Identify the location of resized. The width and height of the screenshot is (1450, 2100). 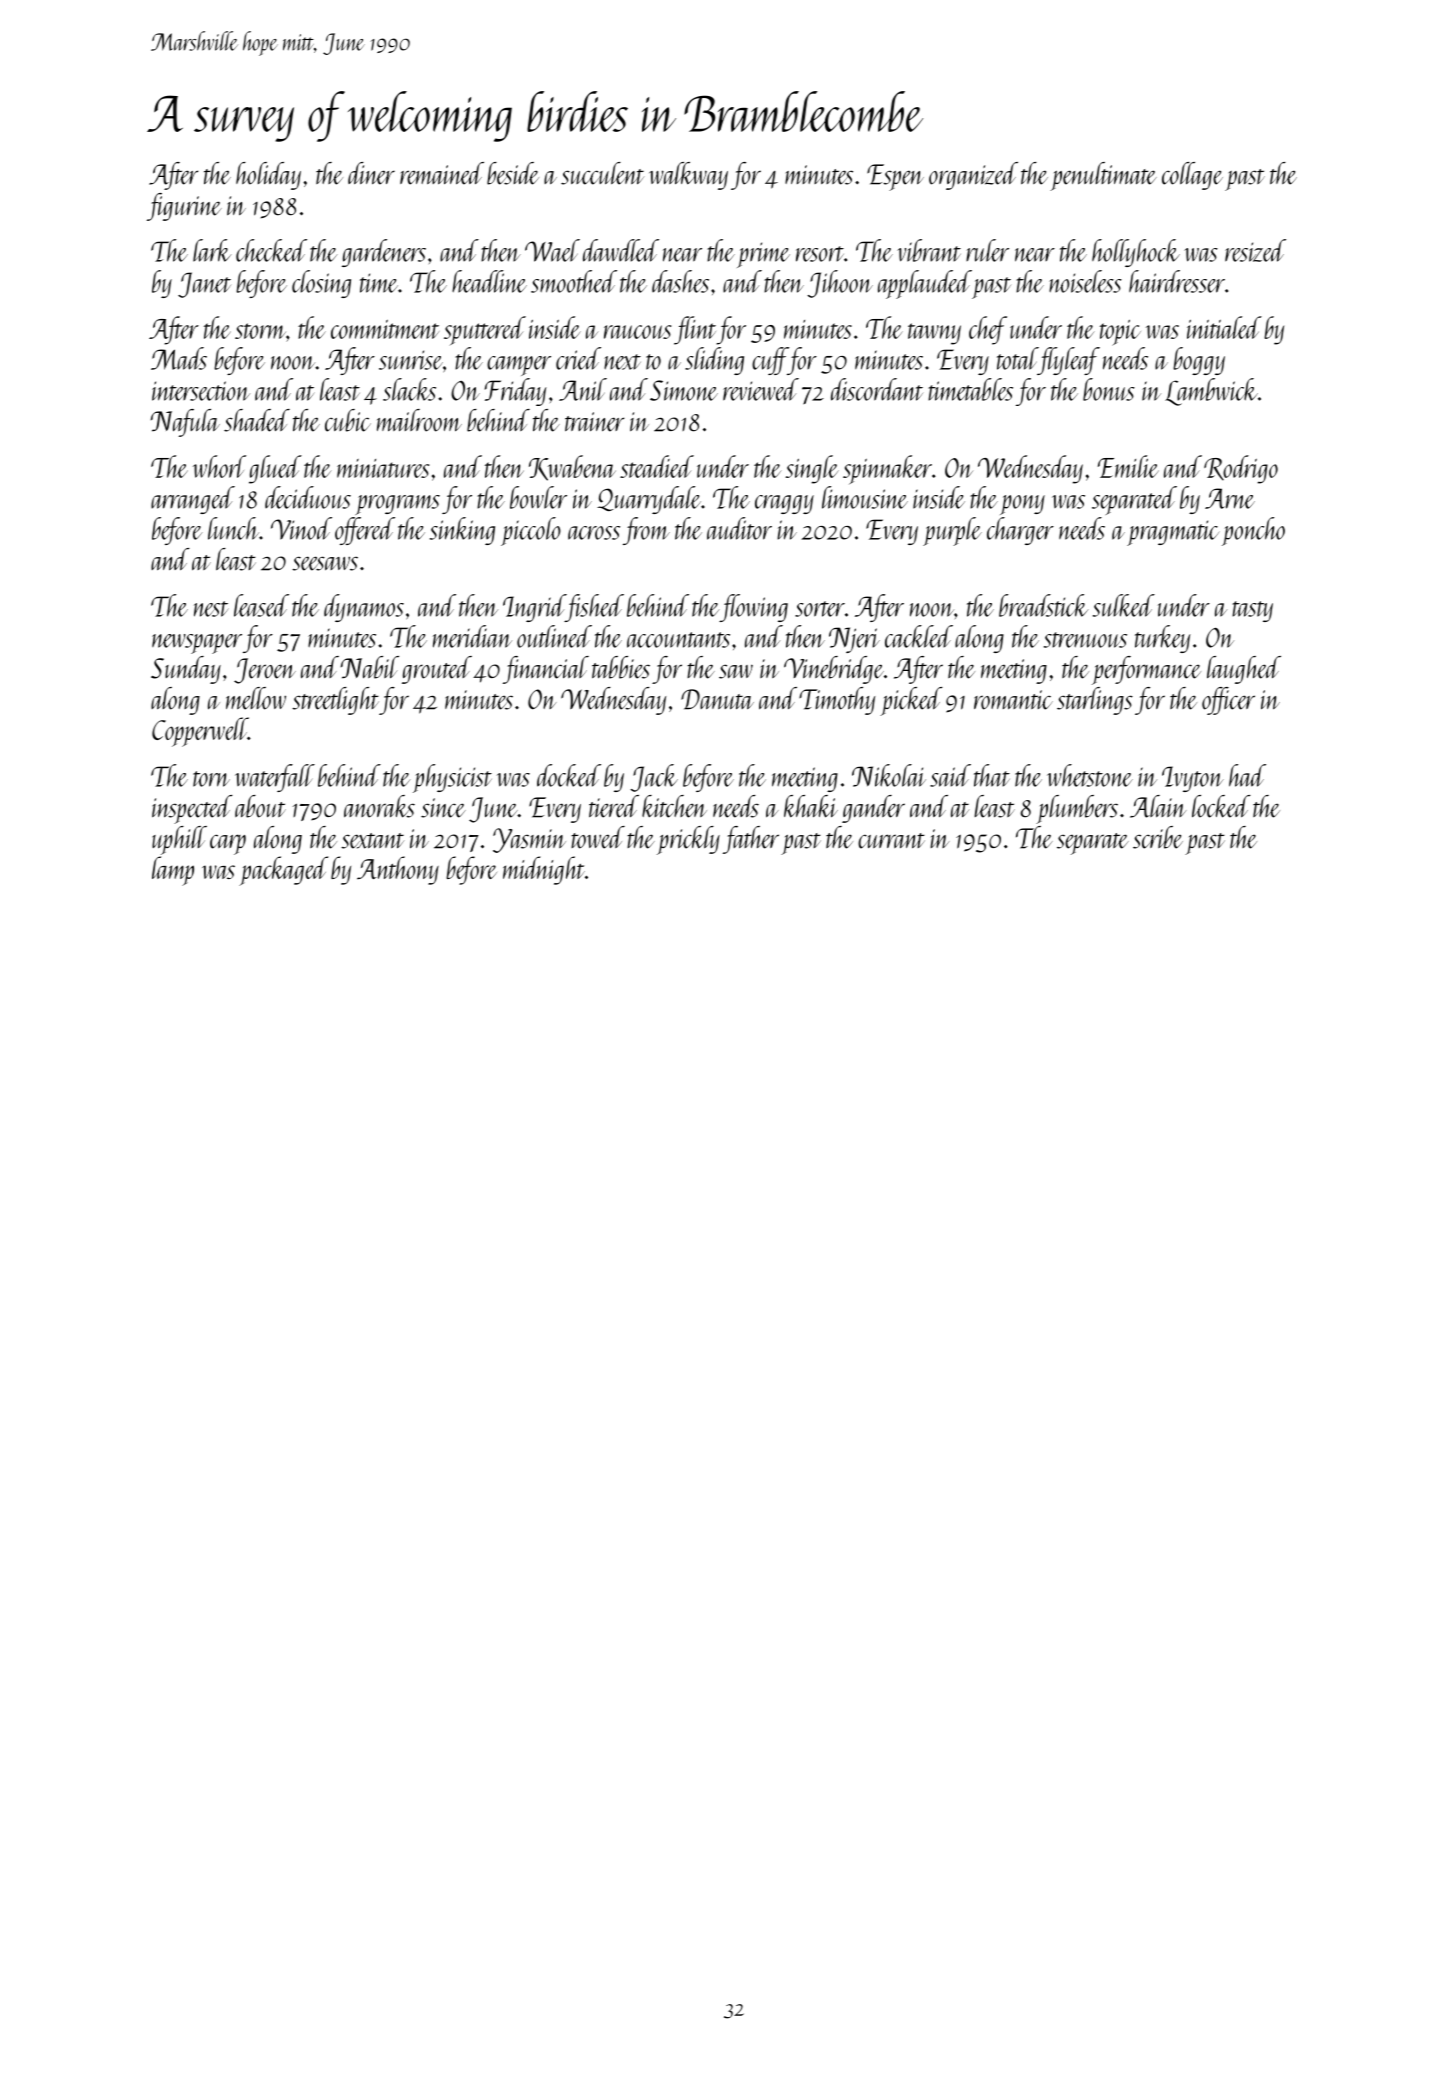
(1255, 250).
